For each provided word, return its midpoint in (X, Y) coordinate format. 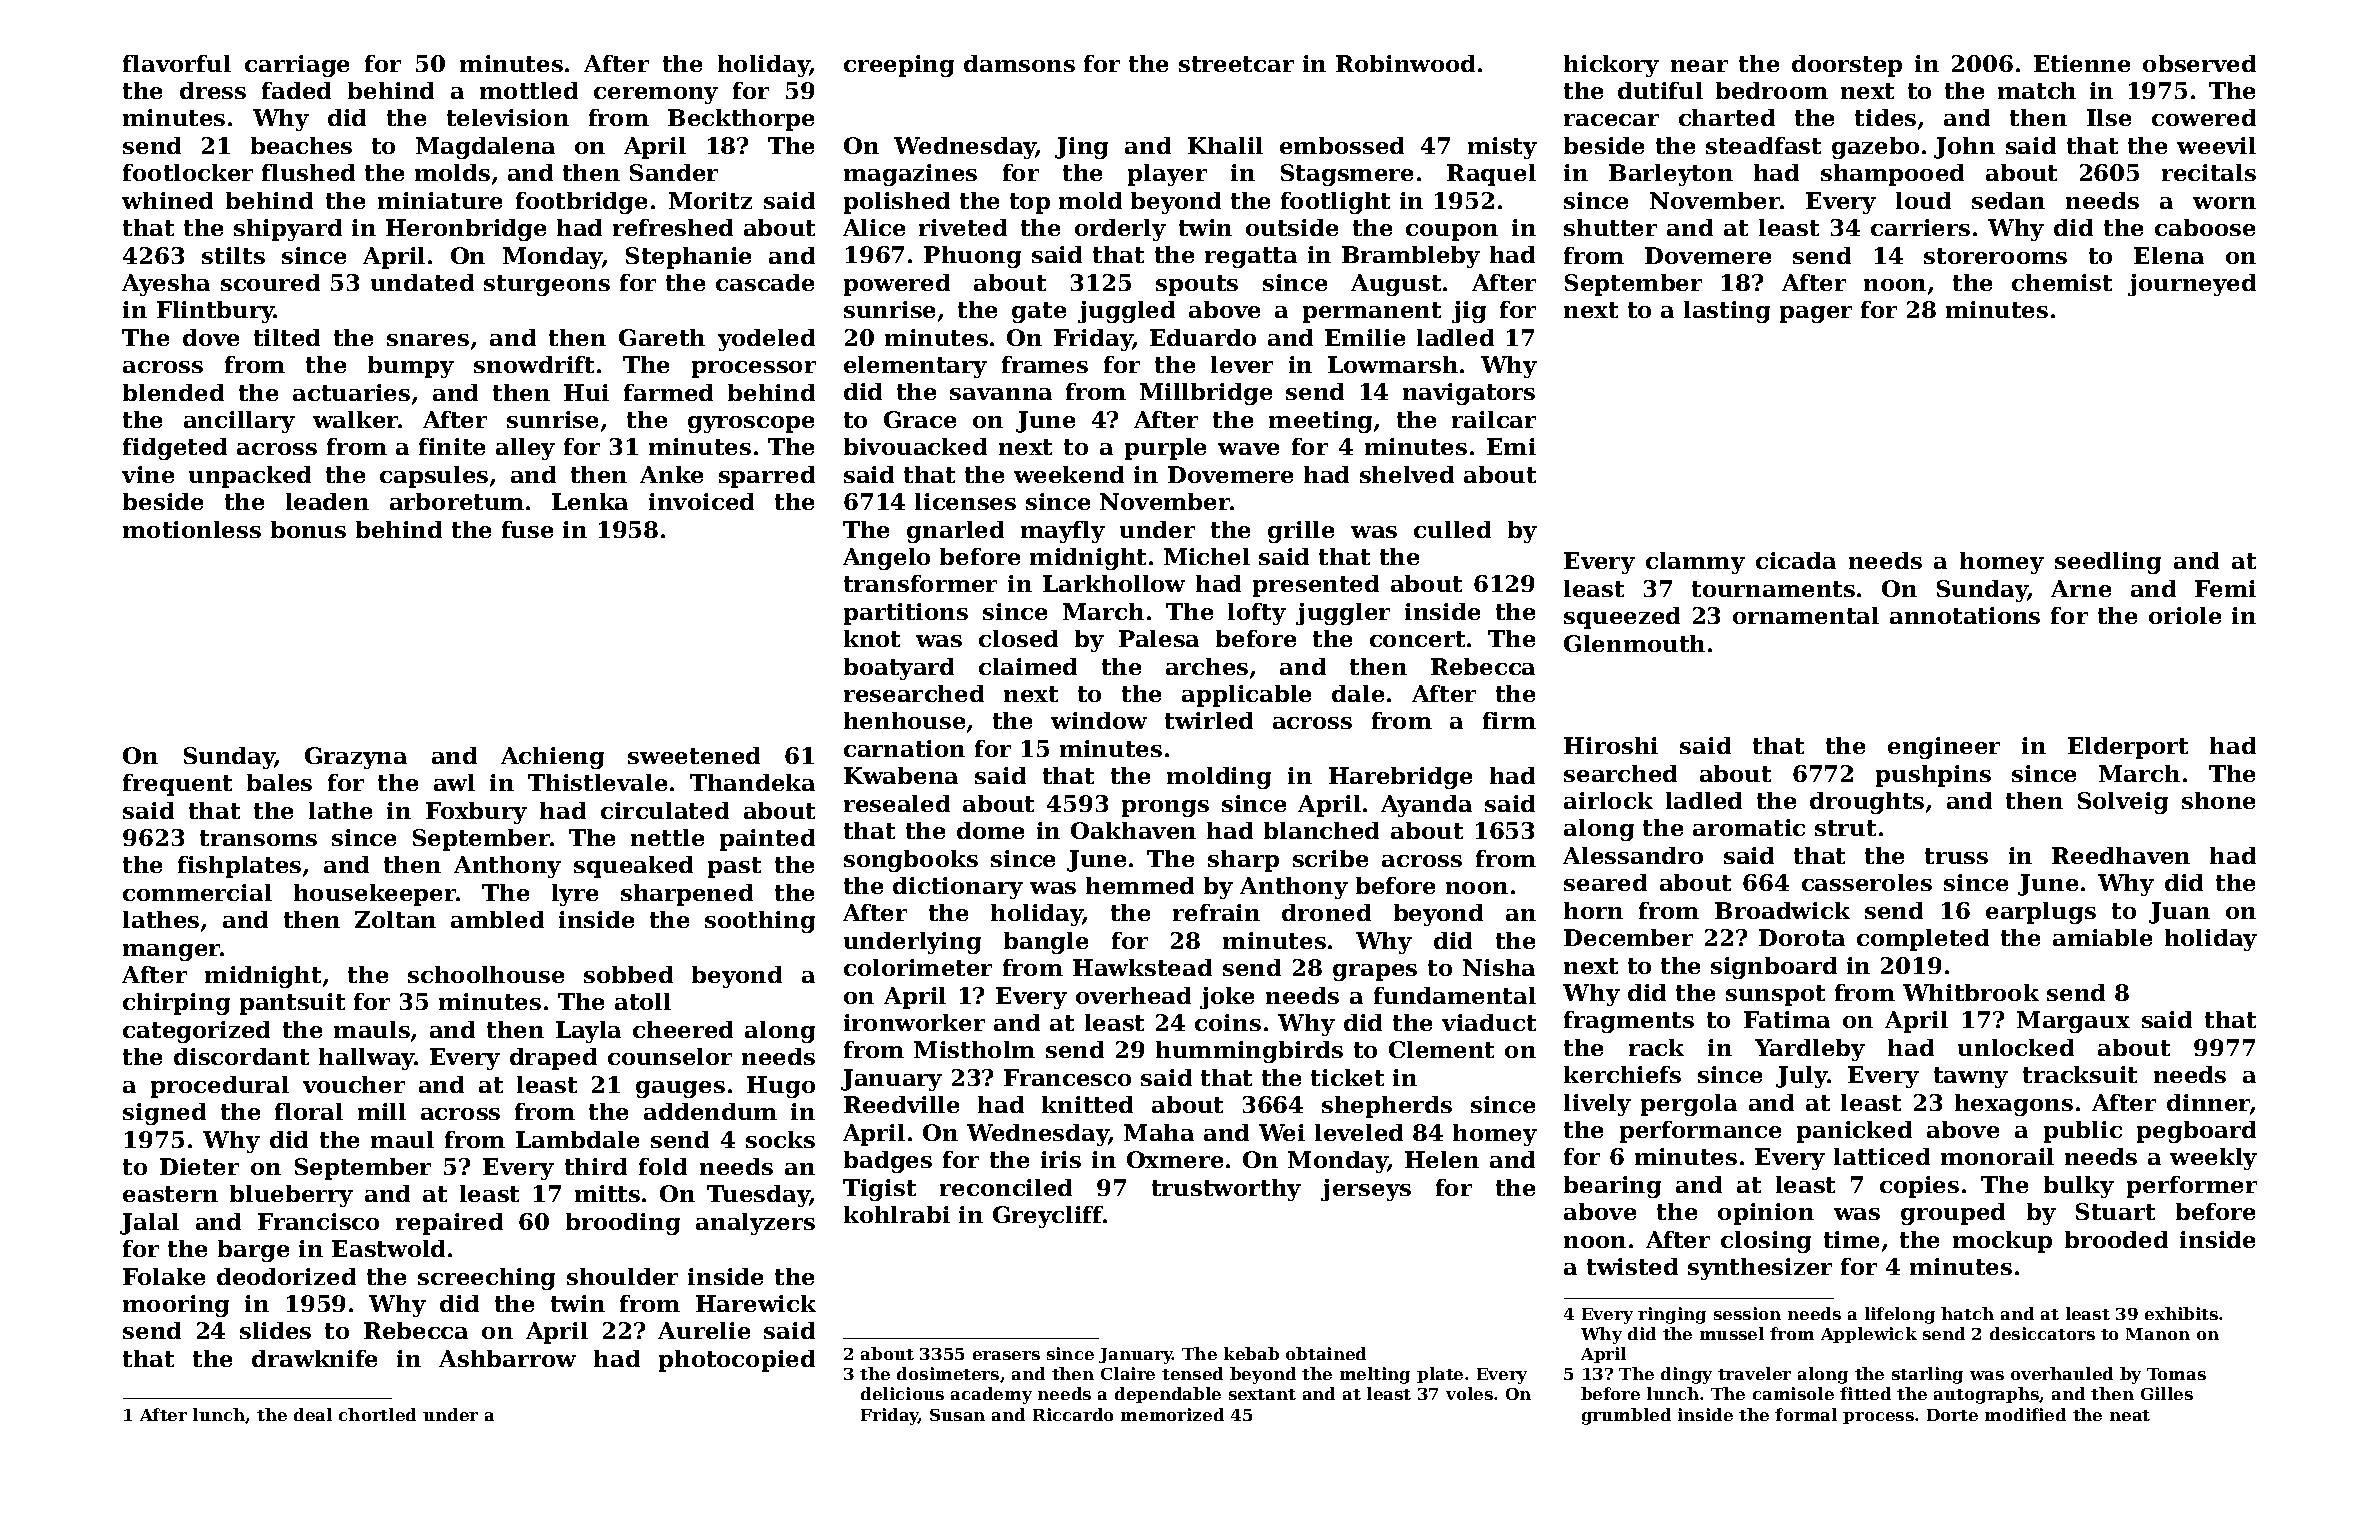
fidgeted (175, 449)
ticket (1347, 1077)
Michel (1207, 556)
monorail (1997, 1156)
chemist (2062, 282)
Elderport (2128, 748)
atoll (643, 1001)
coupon (1452, 232)
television (508, 117)
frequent (177, 785)
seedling (2108, 563)
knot (872, 638)
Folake (164, 1276)
